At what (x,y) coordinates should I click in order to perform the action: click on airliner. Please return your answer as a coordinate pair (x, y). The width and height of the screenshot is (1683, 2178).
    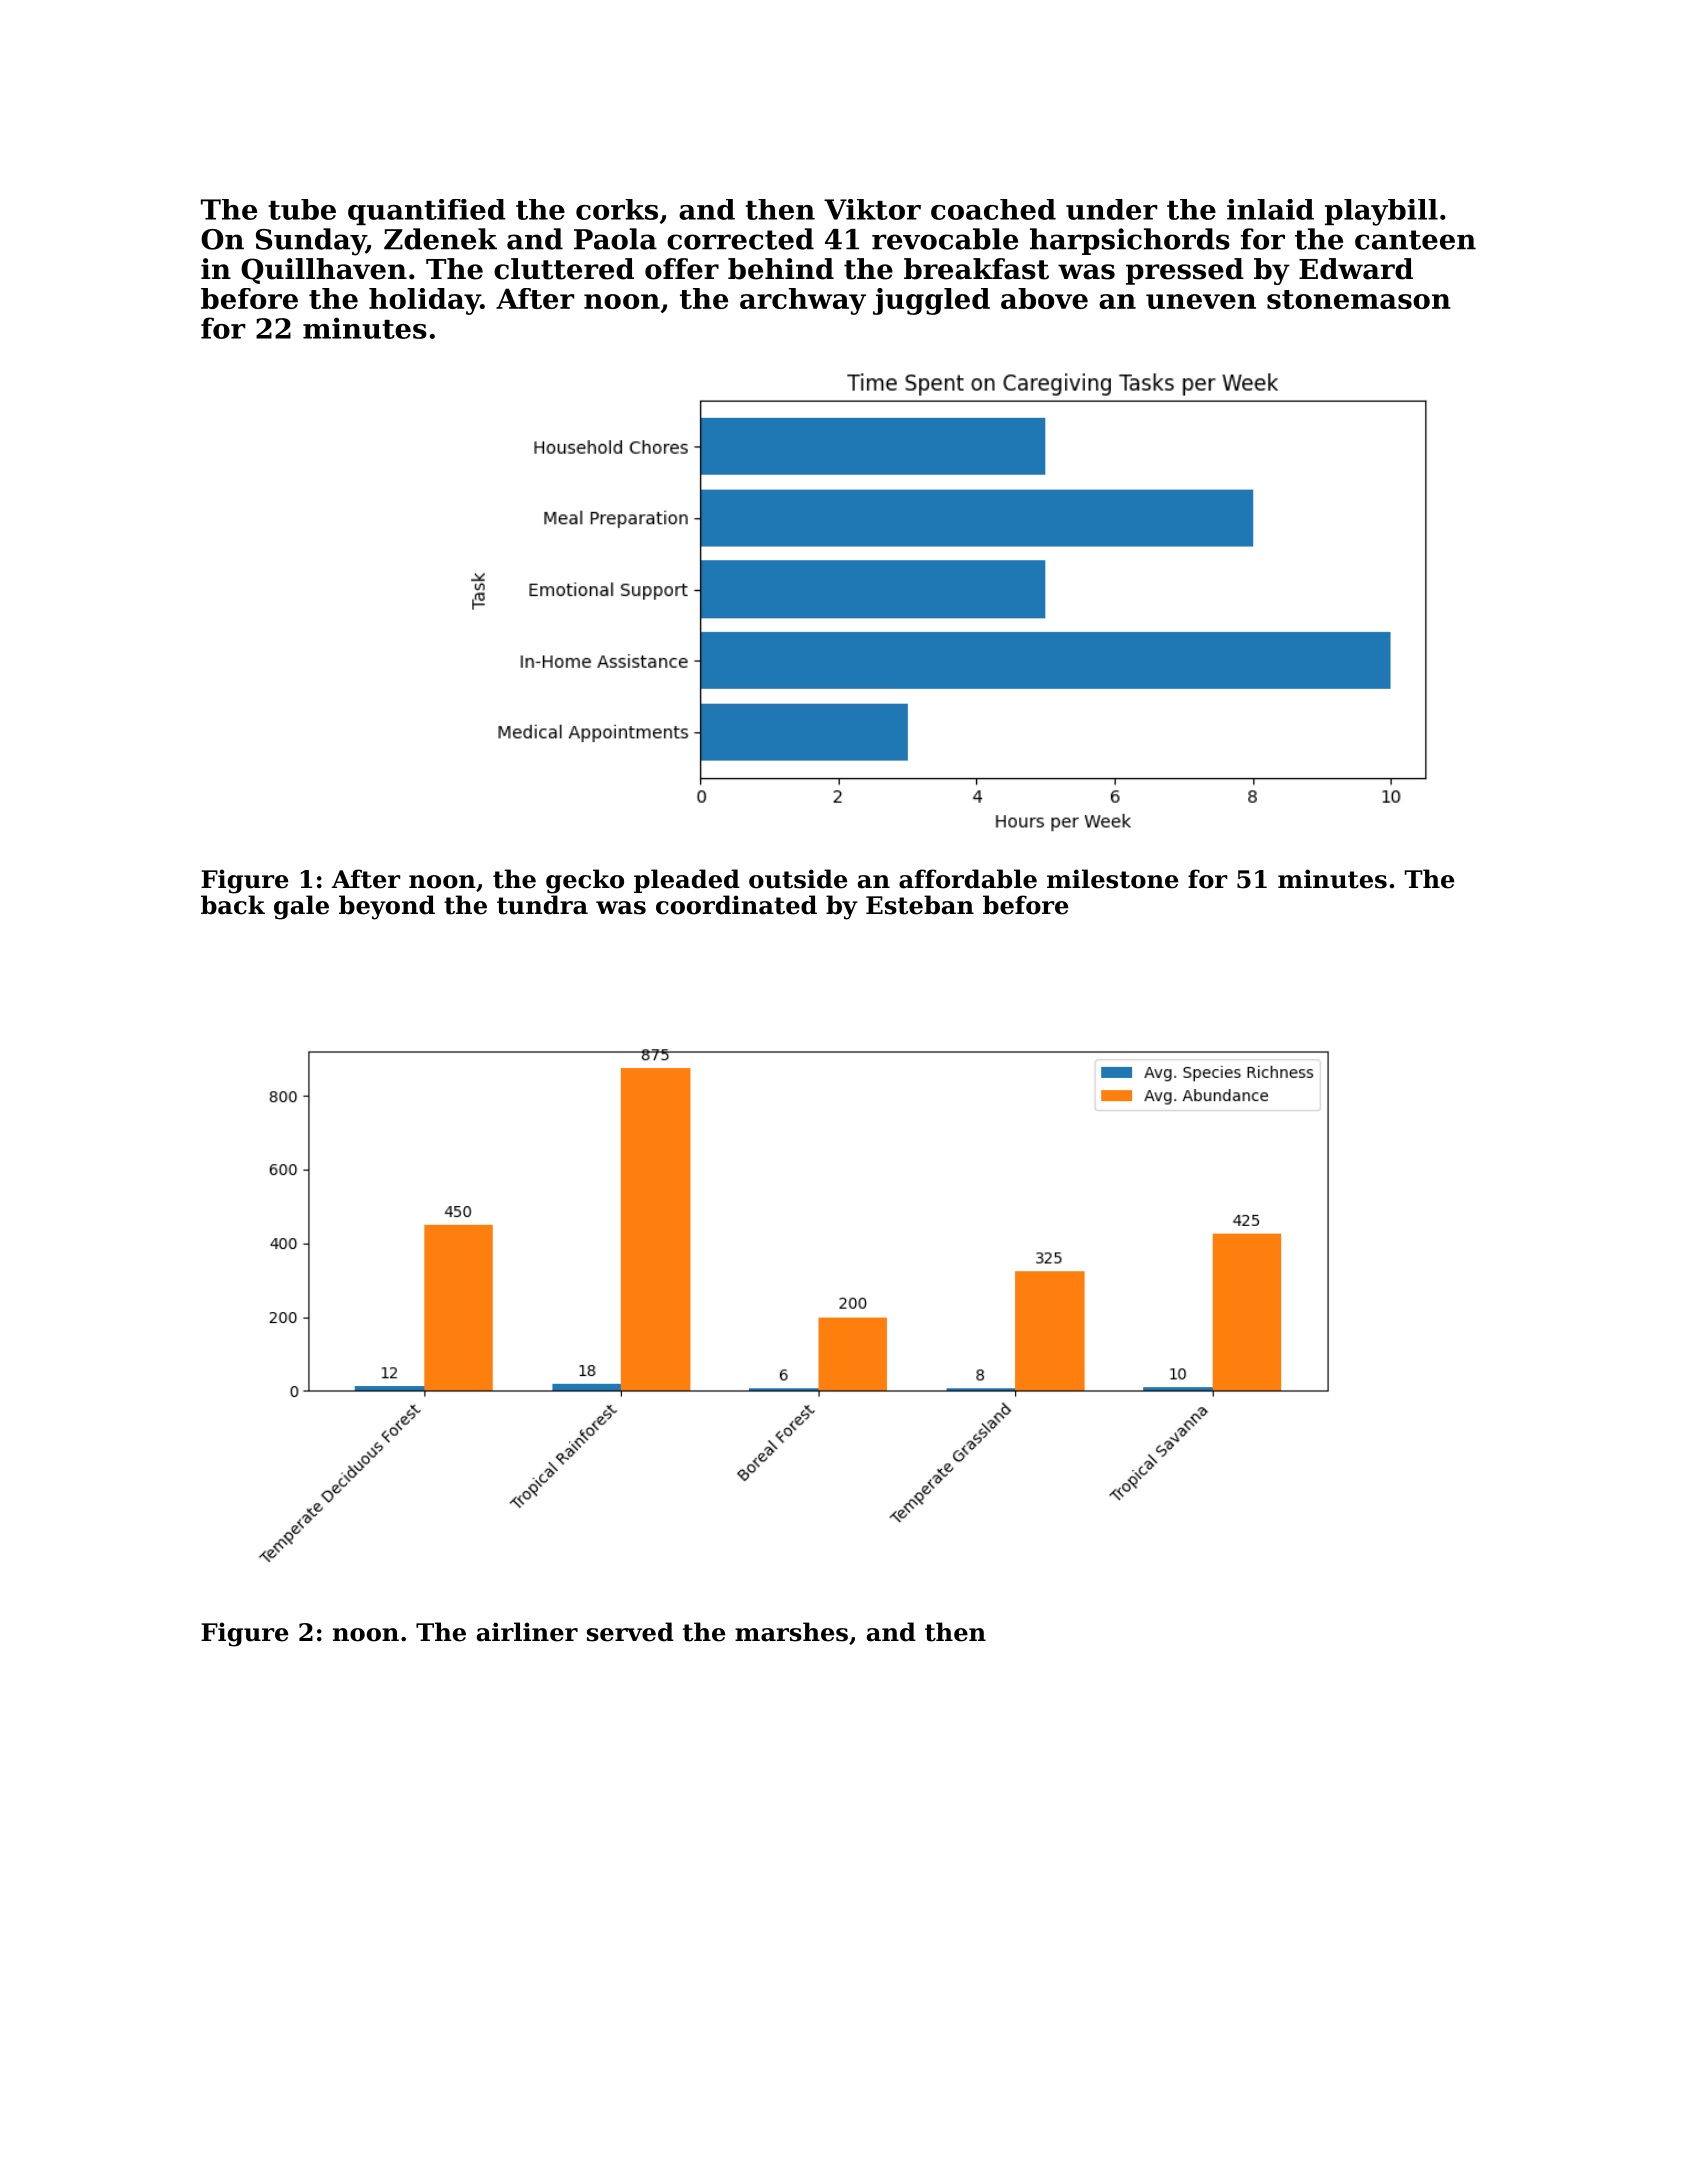
    Looking at the image, I should click on (527, 1632).
